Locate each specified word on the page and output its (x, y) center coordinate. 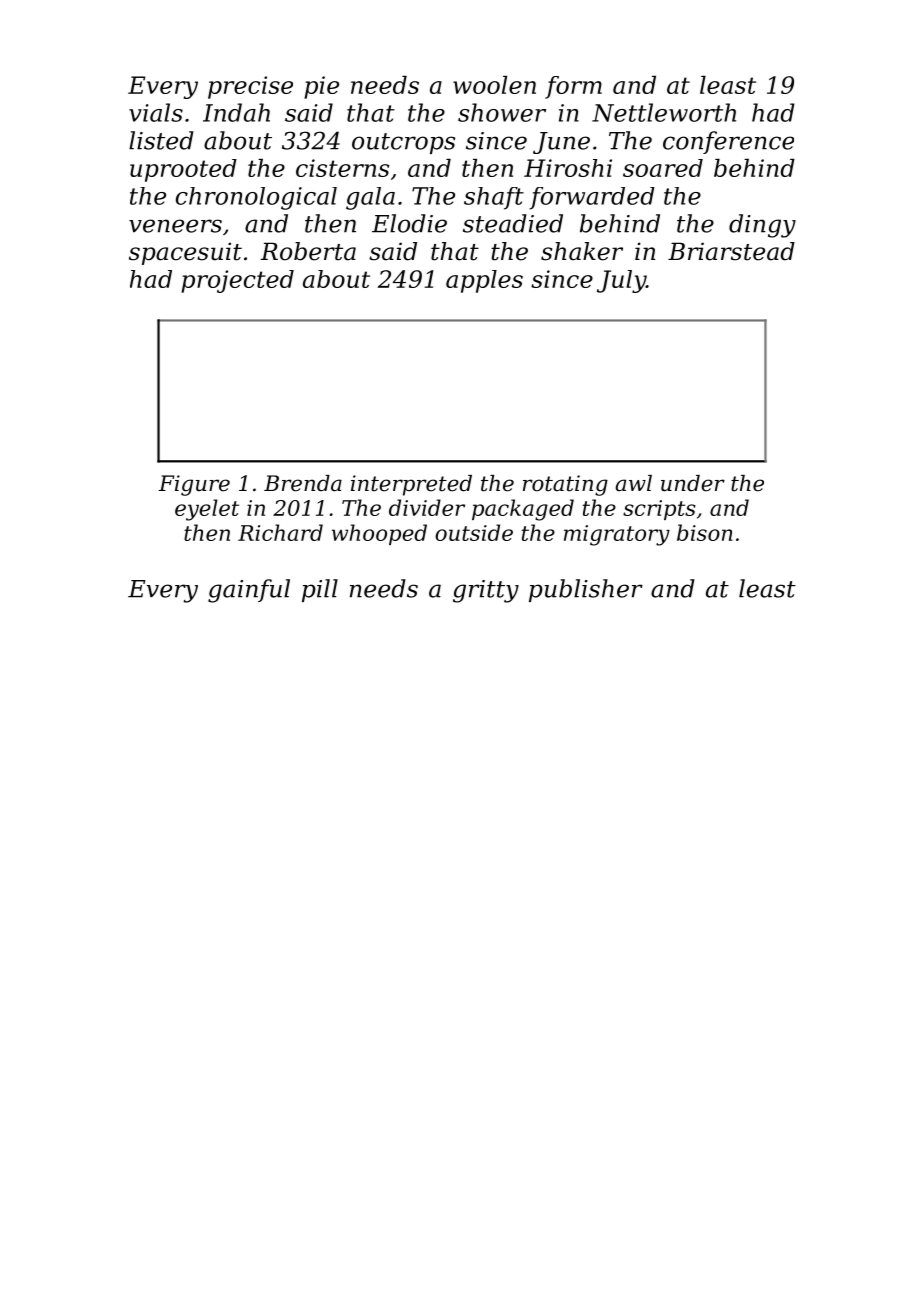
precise (250, 87)
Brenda (303, 483)
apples (484, 281)
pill (320, 590)
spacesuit (185, 253)
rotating (565, 485)
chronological (256, 198)
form (573, 87)
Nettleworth (664, 112)
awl (634, 483)
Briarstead (731, 251)
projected (237, 281)
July (621, 281)
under (693, 483)
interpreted (411, 485)
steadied (513, 223)
